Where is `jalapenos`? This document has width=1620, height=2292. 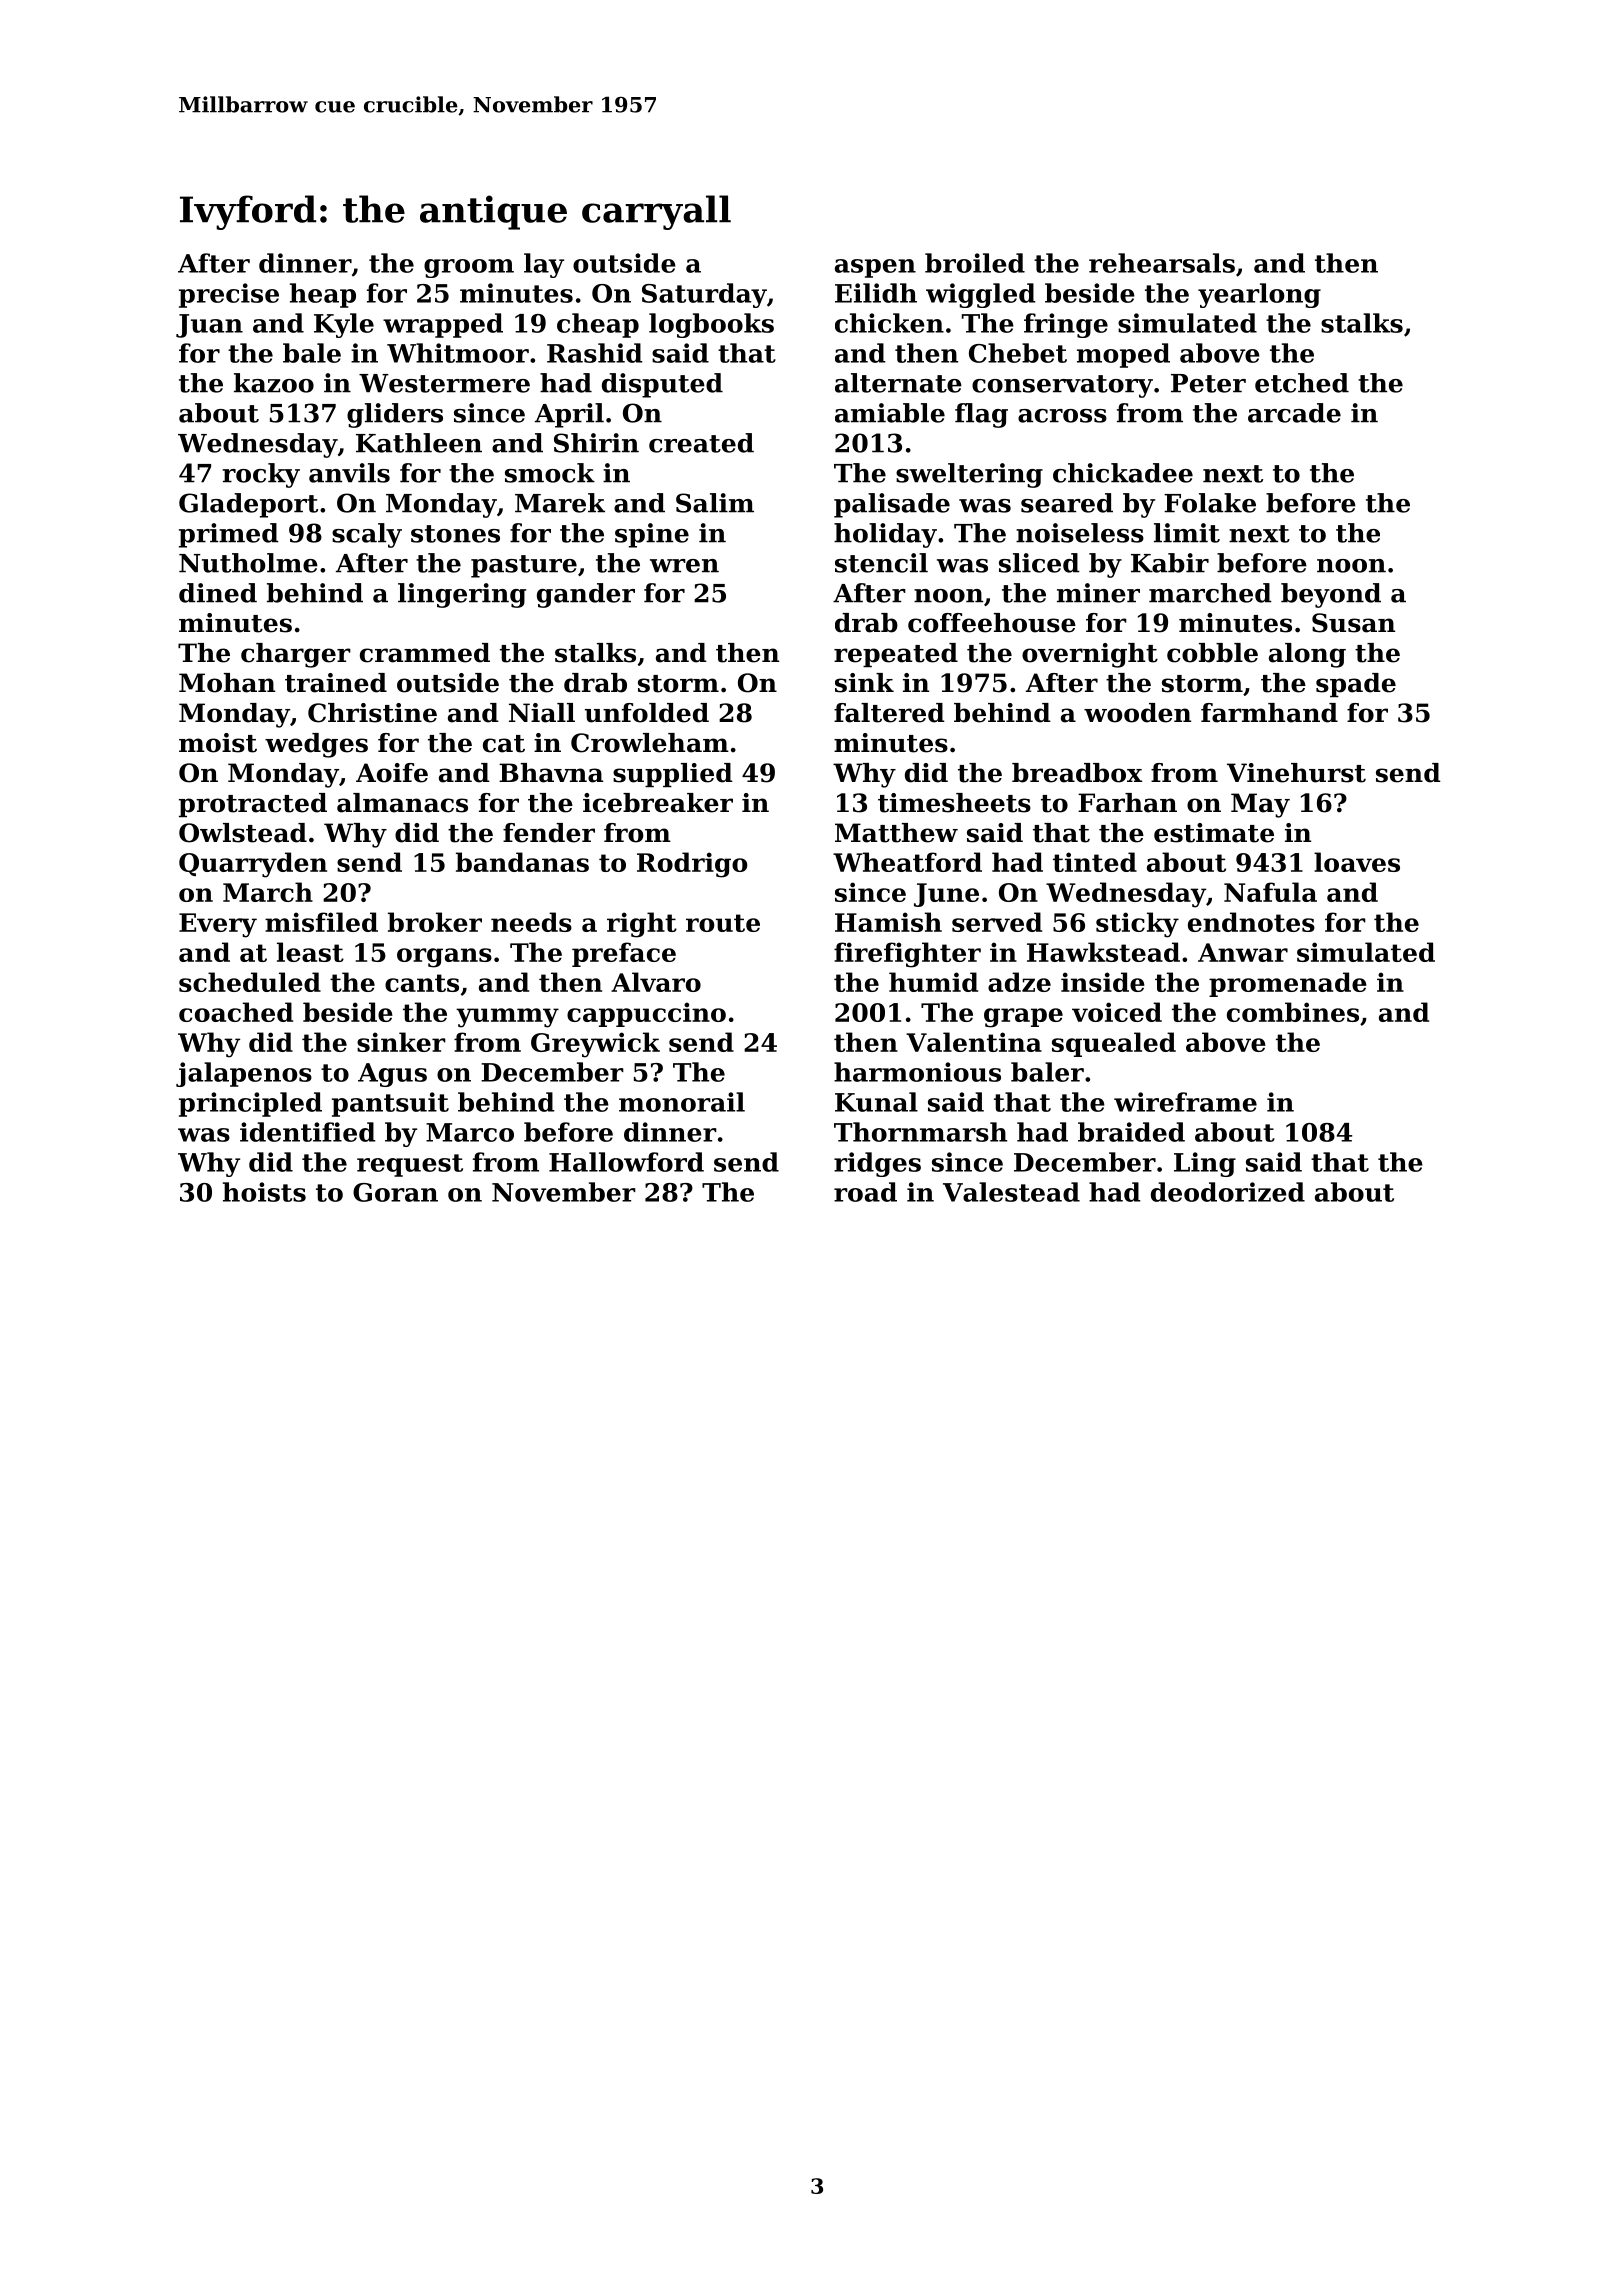 jalapenos is located at coordinates (244, 1074).
